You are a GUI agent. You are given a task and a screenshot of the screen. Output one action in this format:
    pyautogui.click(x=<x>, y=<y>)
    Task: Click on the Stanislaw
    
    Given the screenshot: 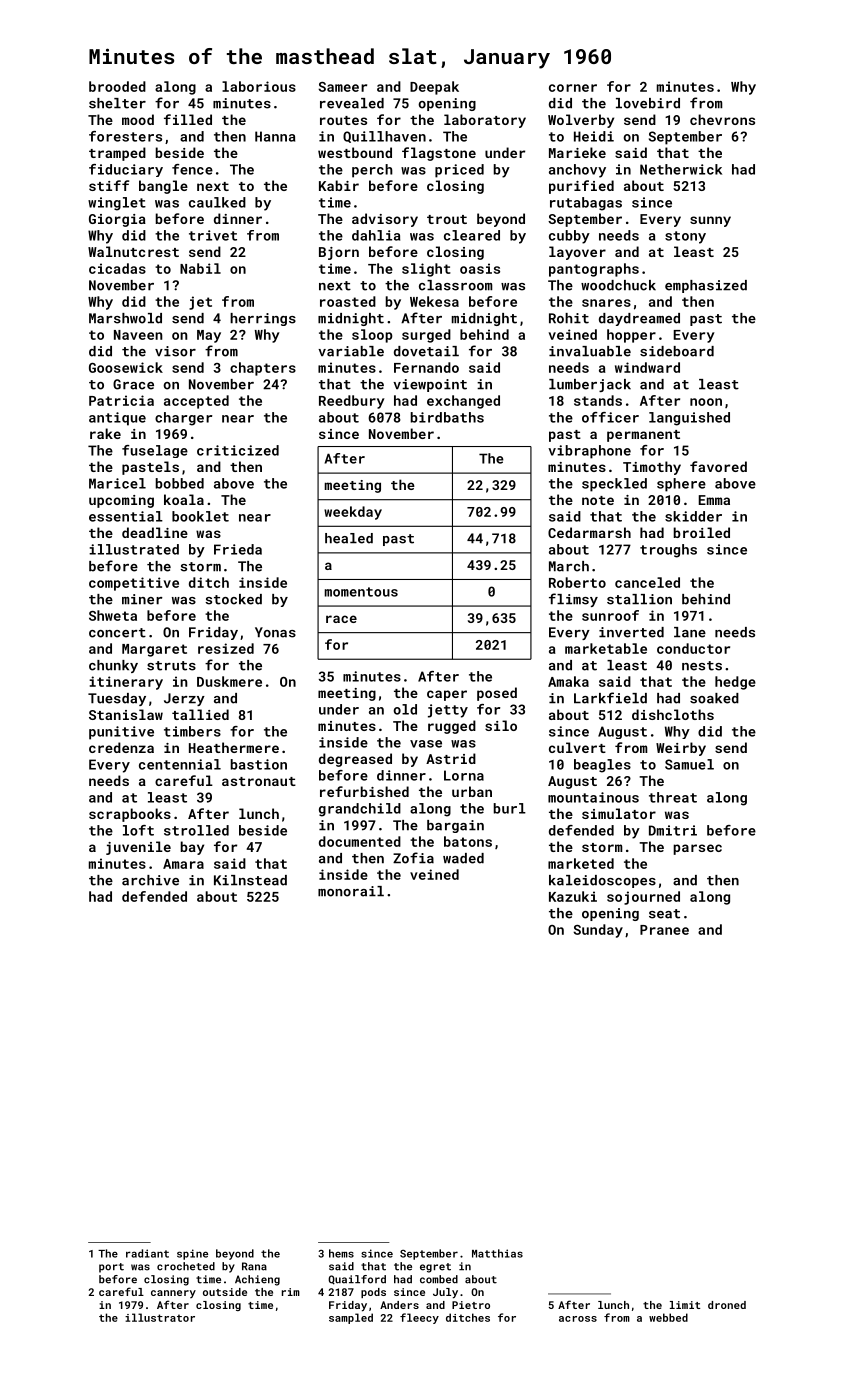 What is the action you would take?
    pyautogui.click(x=126, y=714)
